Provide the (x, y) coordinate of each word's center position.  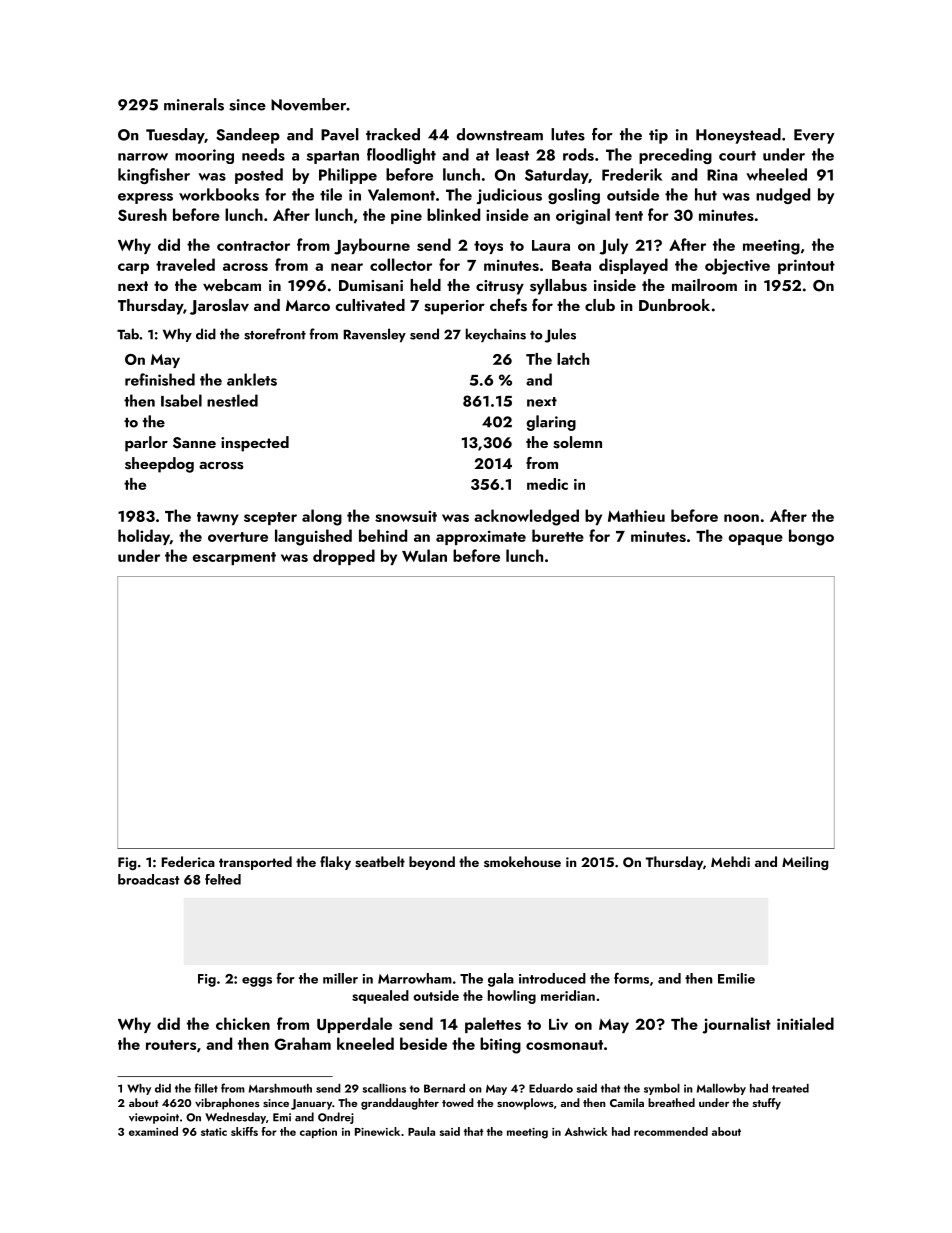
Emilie (736, 978)
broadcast (148, 879)
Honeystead (738, 136)
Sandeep (248, 136)
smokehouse (522, 861)
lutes (568, 134)
